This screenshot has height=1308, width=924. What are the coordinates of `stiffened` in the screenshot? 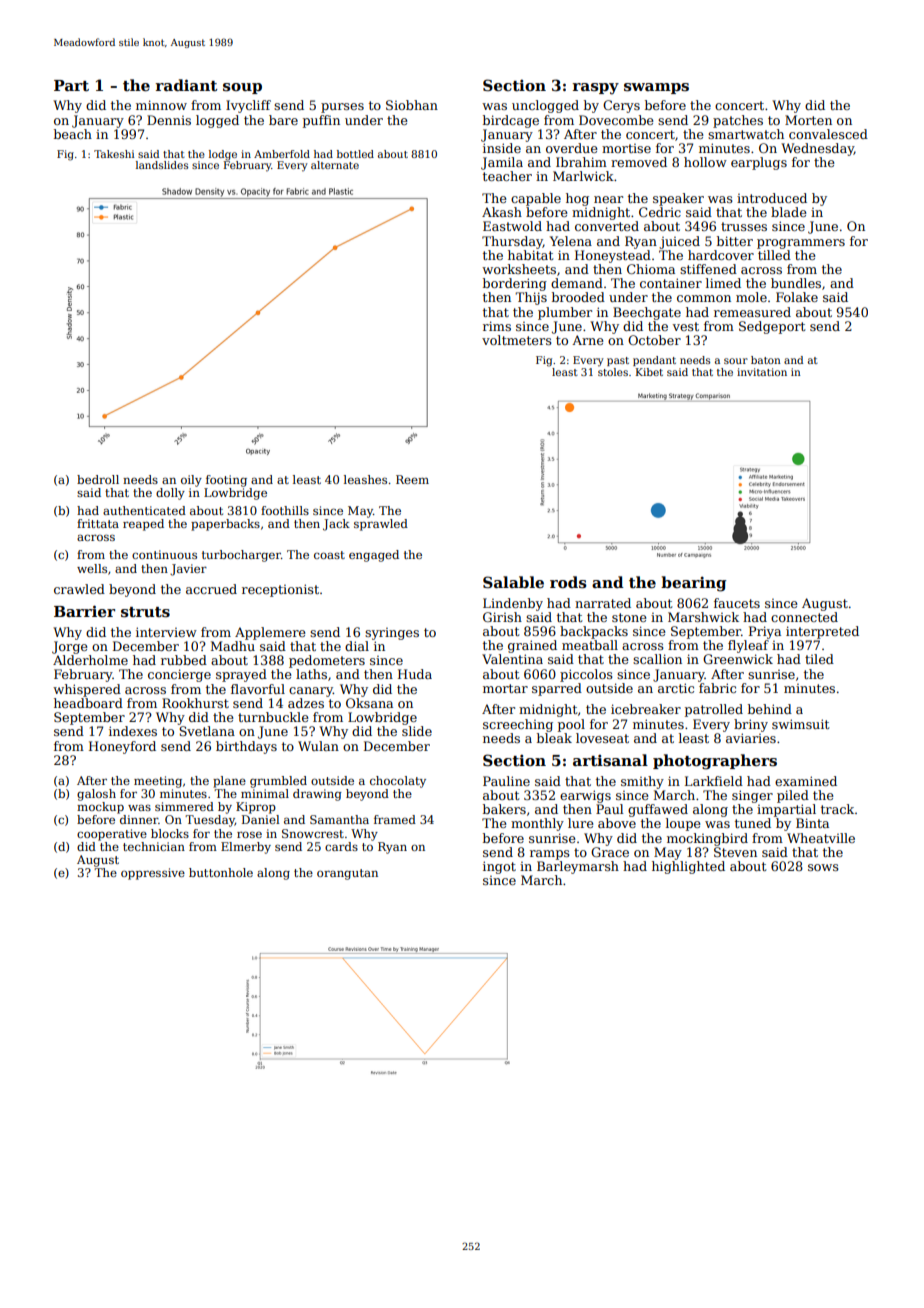 It's located at (708, 269).
